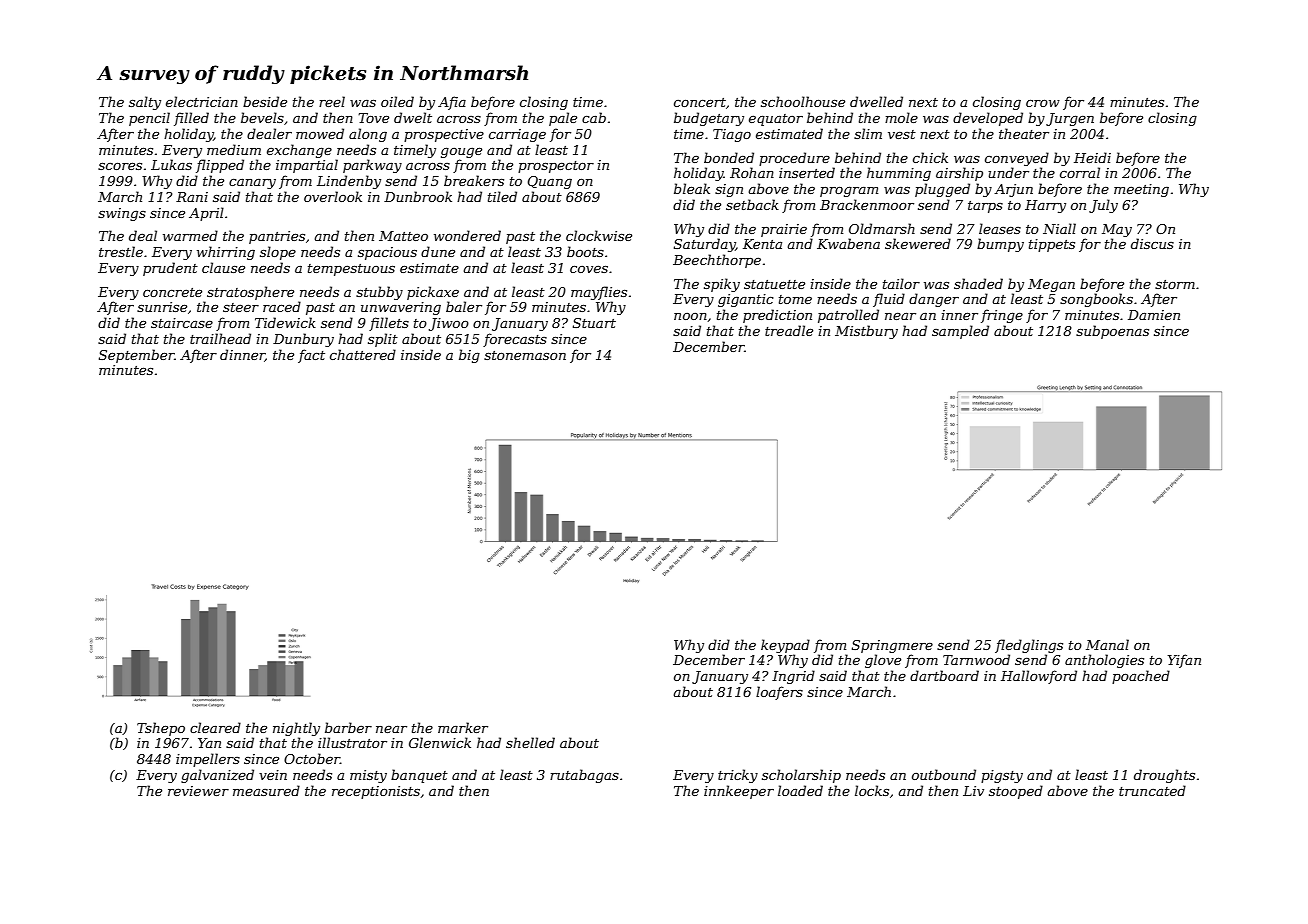 Image resolution: width=1308 pixels, height=924 pixels. Describe the element at coordinates (265, 101) in the image. I see `beside` at that location.
